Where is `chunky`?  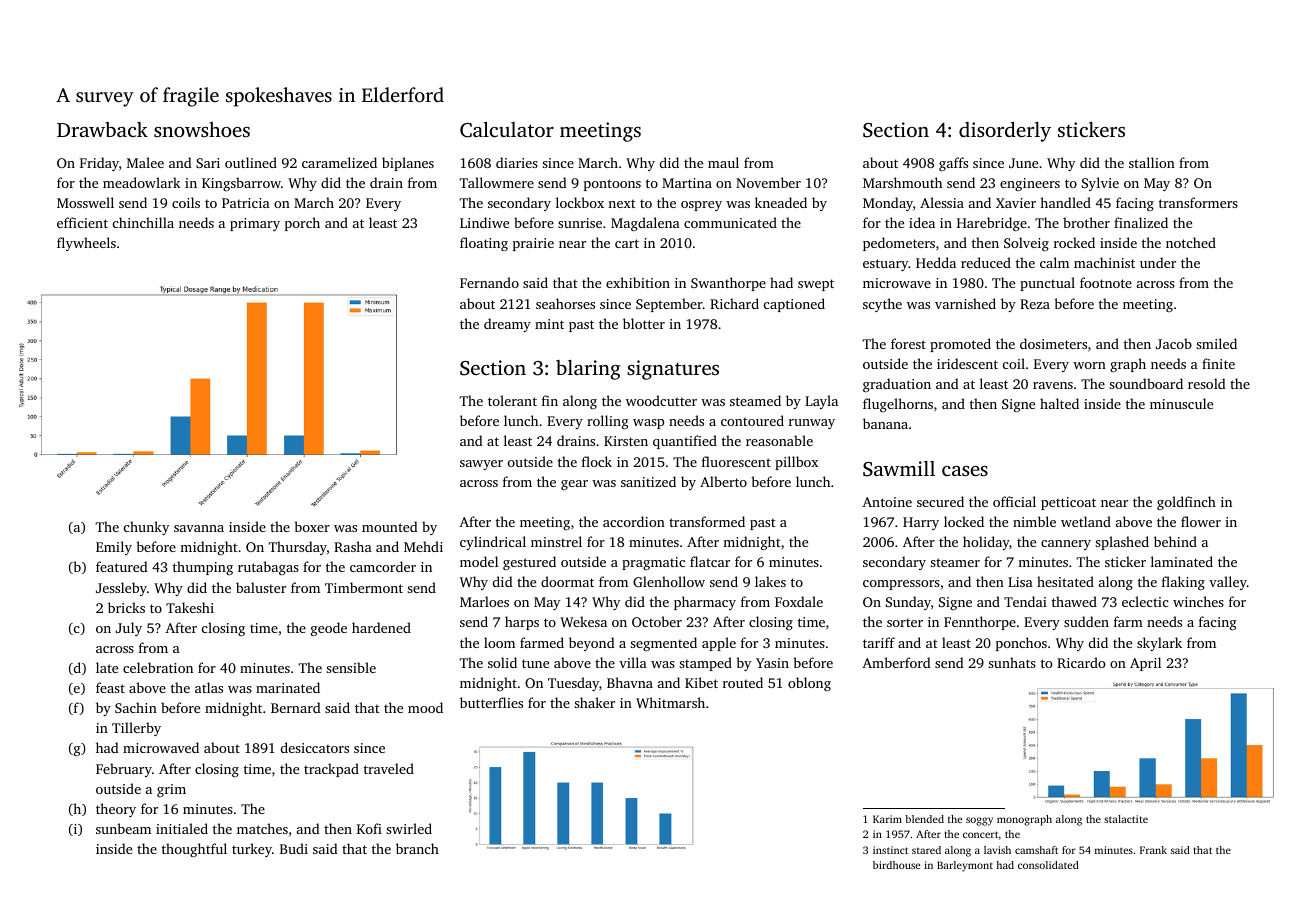
chunky is located at coordinates (146, 528).
